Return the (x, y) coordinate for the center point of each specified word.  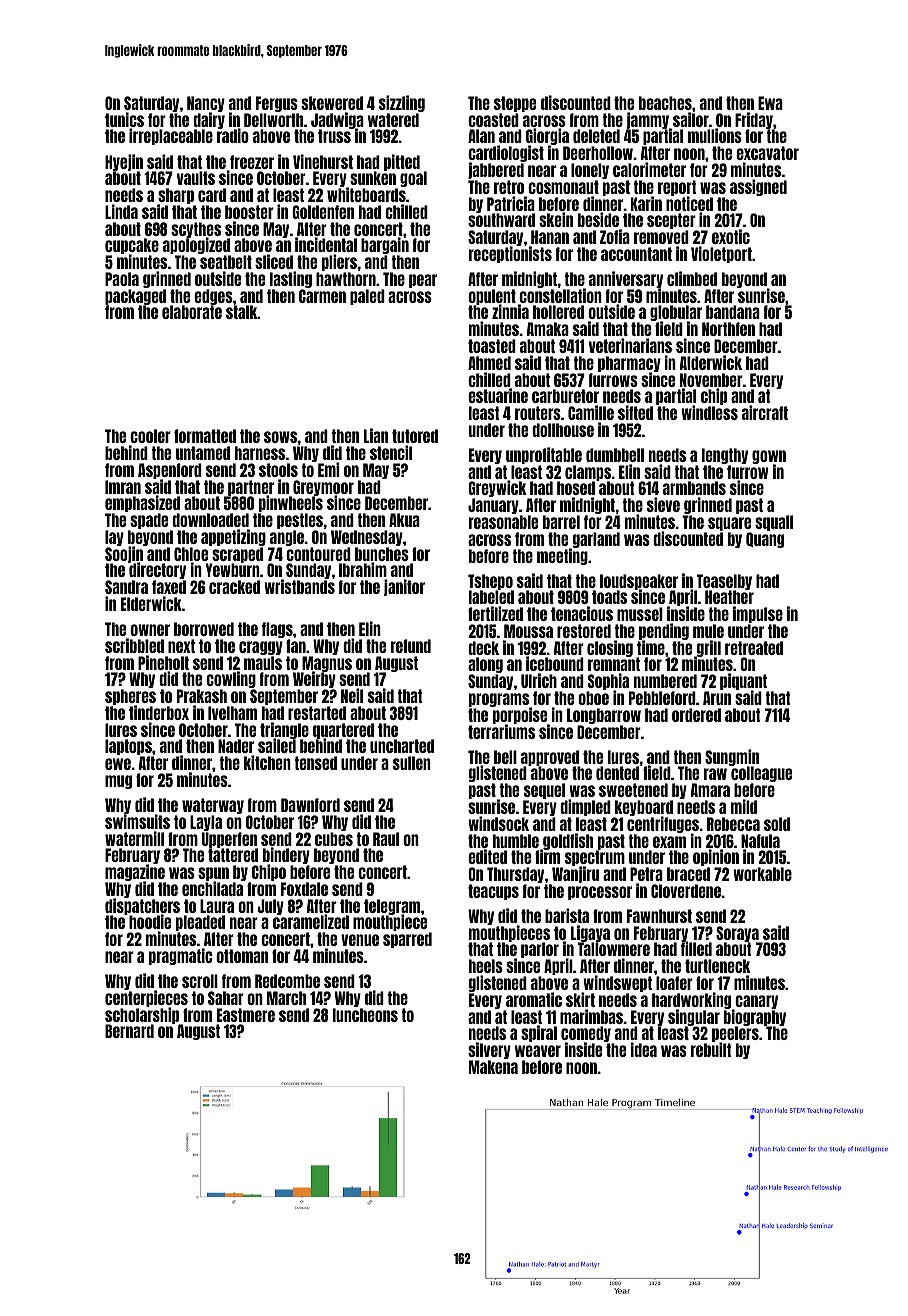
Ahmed (489, 363)
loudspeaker (639, 582)
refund (411, 646)
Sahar (226, 998)
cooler (150, 436)
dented (617, 773)
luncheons (365, 1015)
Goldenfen (323, 212)
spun (213, 874)
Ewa (770, 103)
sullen (412, 763)
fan (296, 646)
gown (769, 457)
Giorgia (547, 137)
